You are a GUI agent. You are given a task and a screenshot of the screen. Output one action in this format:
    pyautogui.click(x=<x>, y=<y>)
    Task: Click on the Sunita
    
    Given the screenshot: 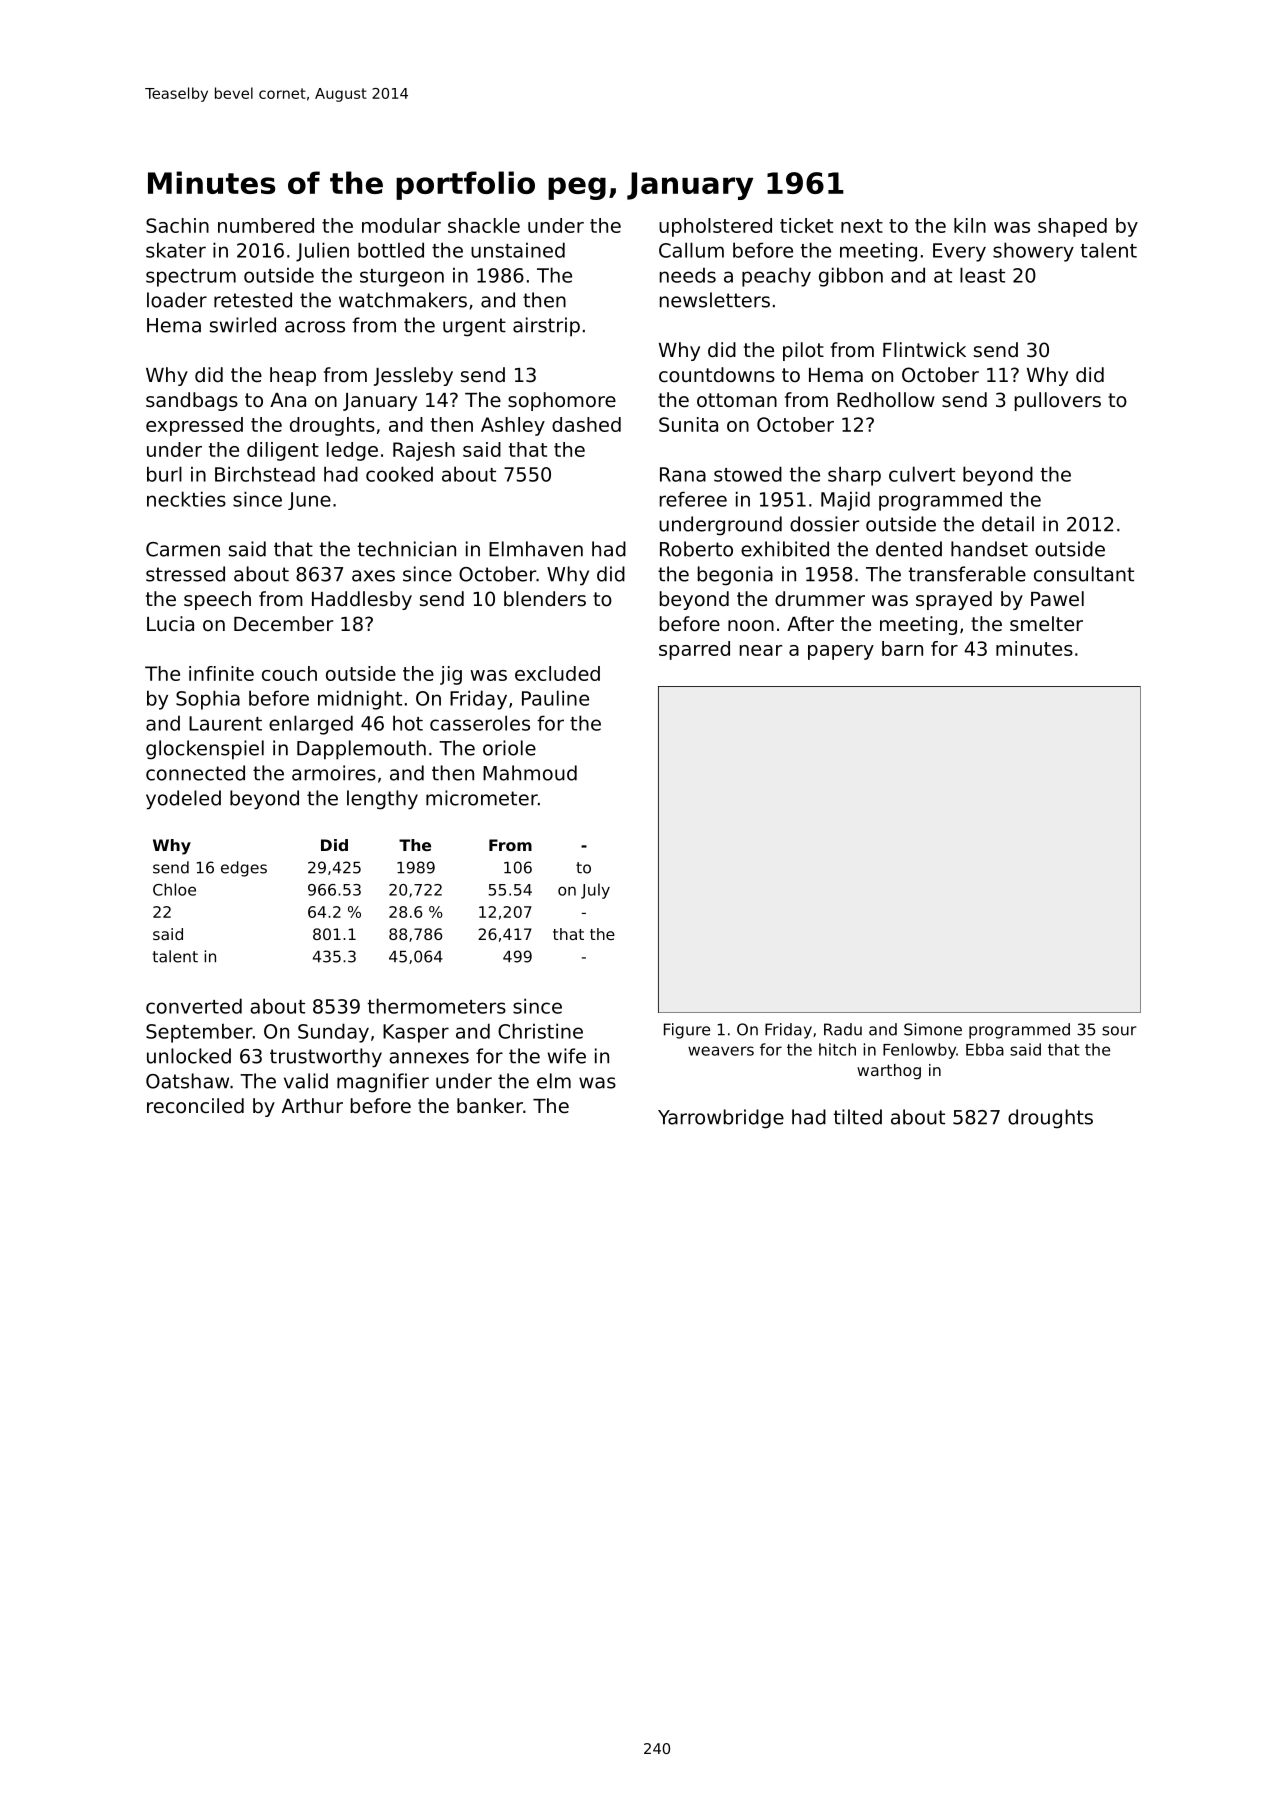 What is the action you would take?
    pyautogui.click(x=688, y=424)
